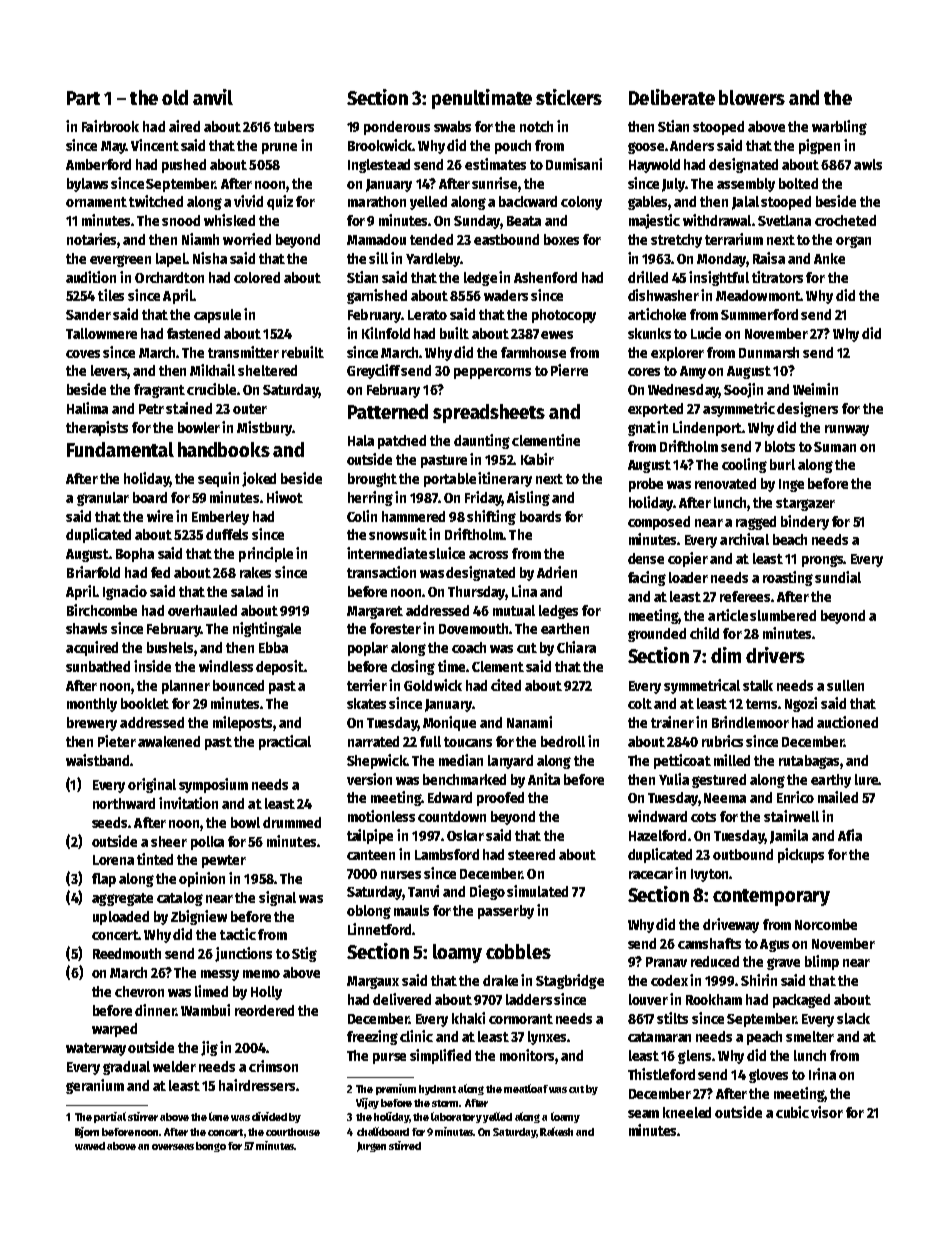 This image has width=952, height=1233. I want to click on Petr, so click(151, 409).
